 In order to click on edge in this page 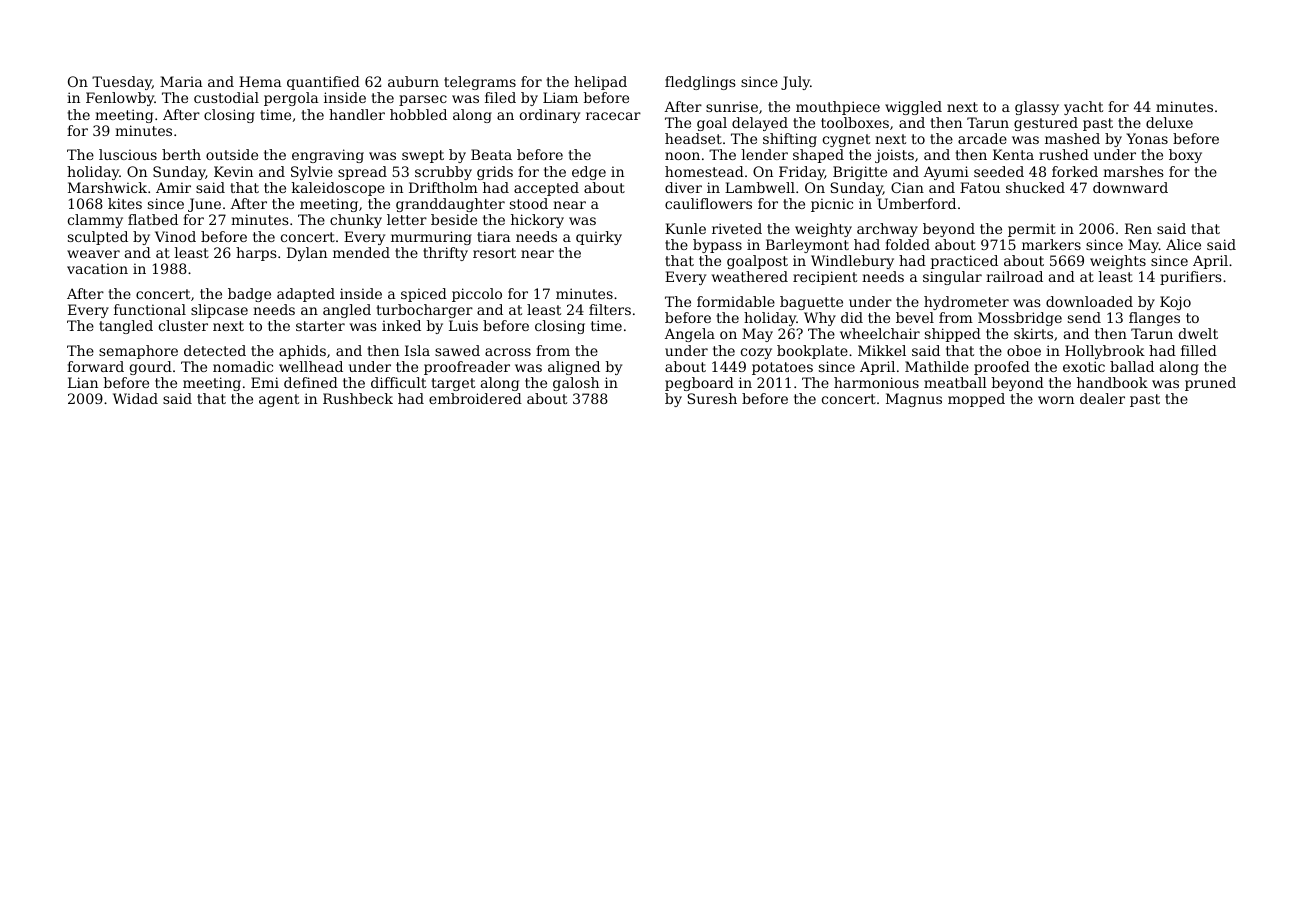, I will do `click(589, 173)`.
